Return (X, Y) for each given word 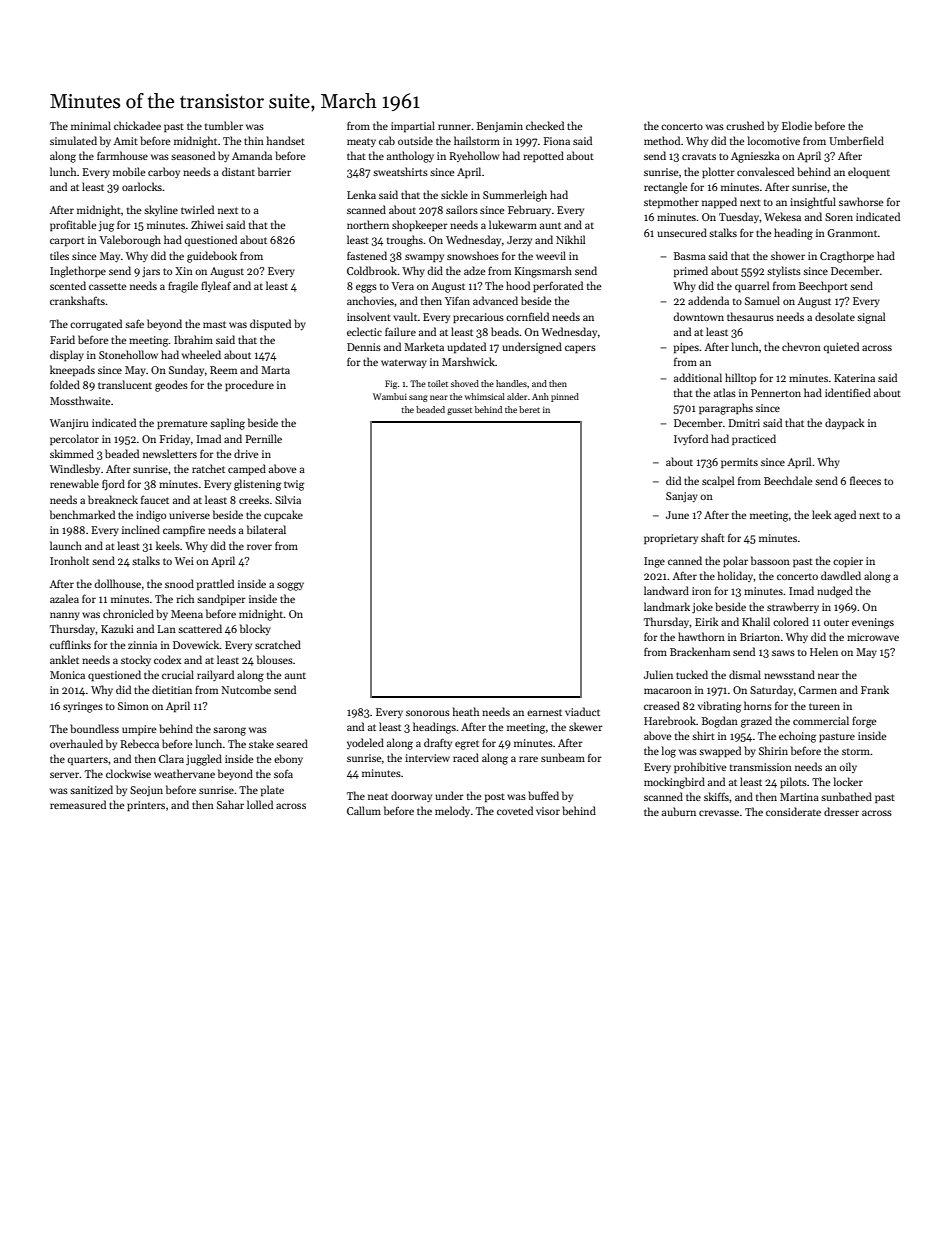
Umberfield (856, 140)
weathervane (184, 773)
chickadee (137, 125)
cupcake (283, 515)
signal (871, 318)
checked (545, 125)
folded (65, 384)
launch (66, 545)
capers (580, 349)
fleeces (865, 480)
